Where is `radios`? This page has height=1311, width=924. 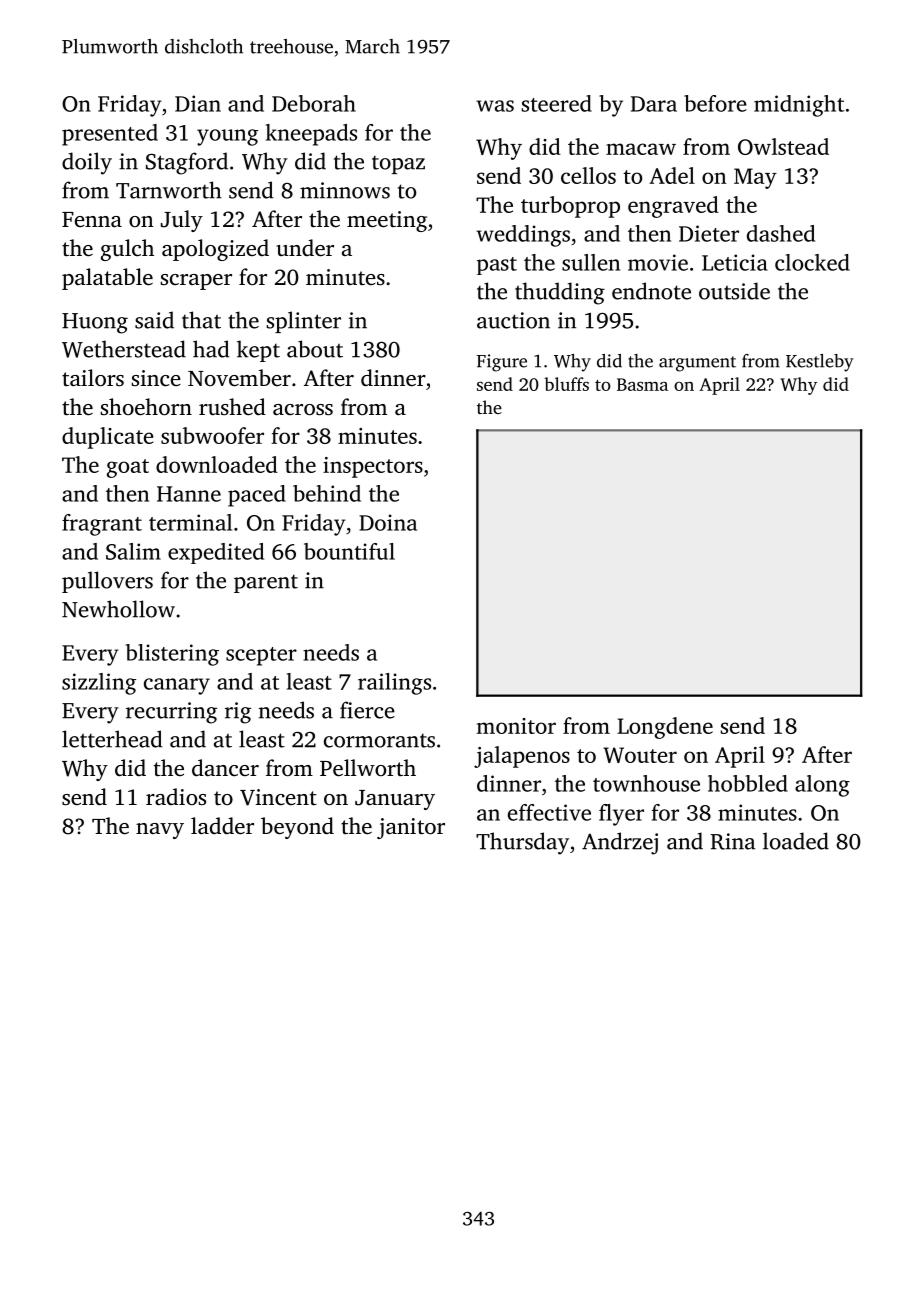
radios is located at coordinates (176, 796).
